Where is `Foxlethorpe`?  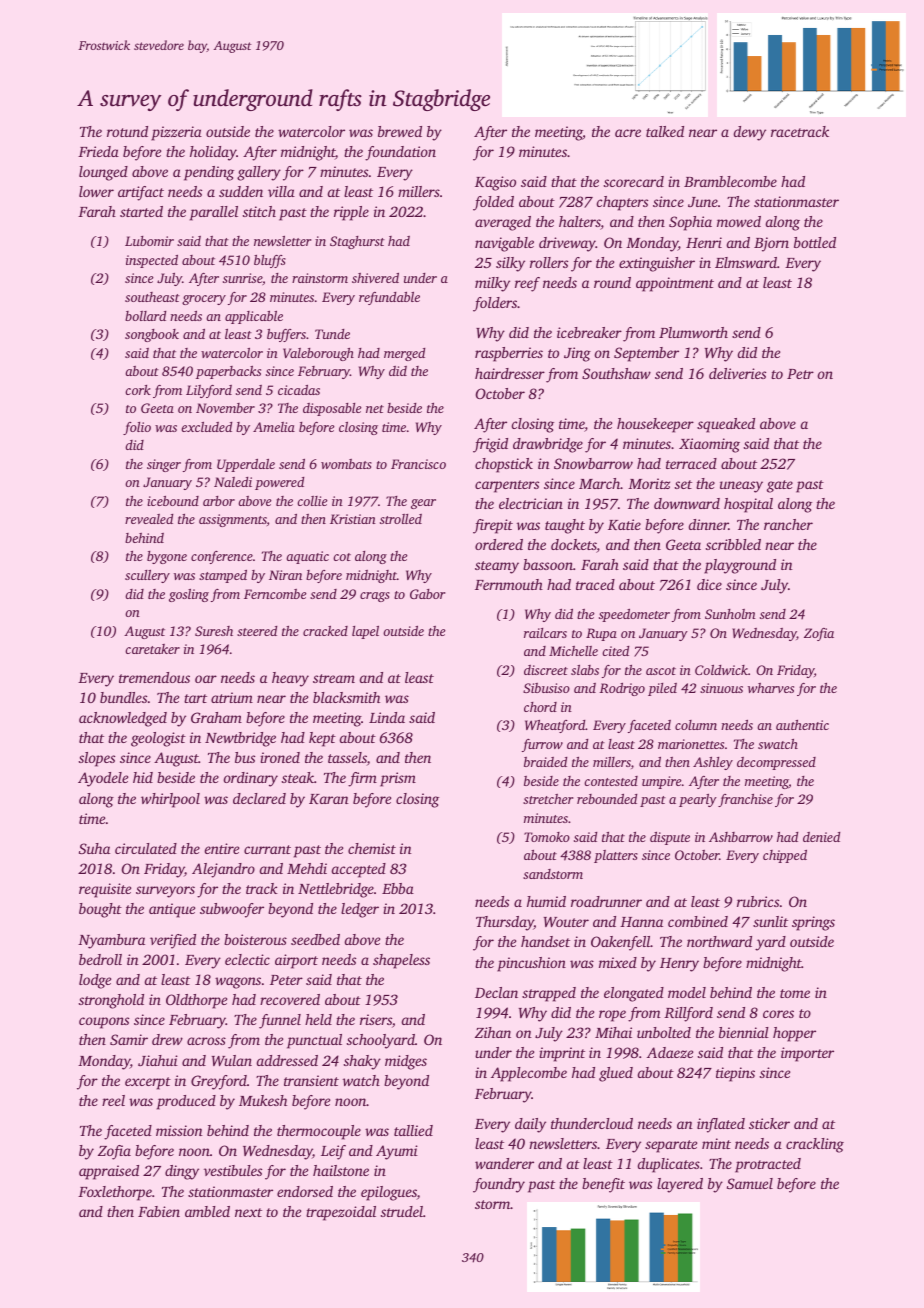
Foxlethorpe is located at coordinates (115, 1193).
